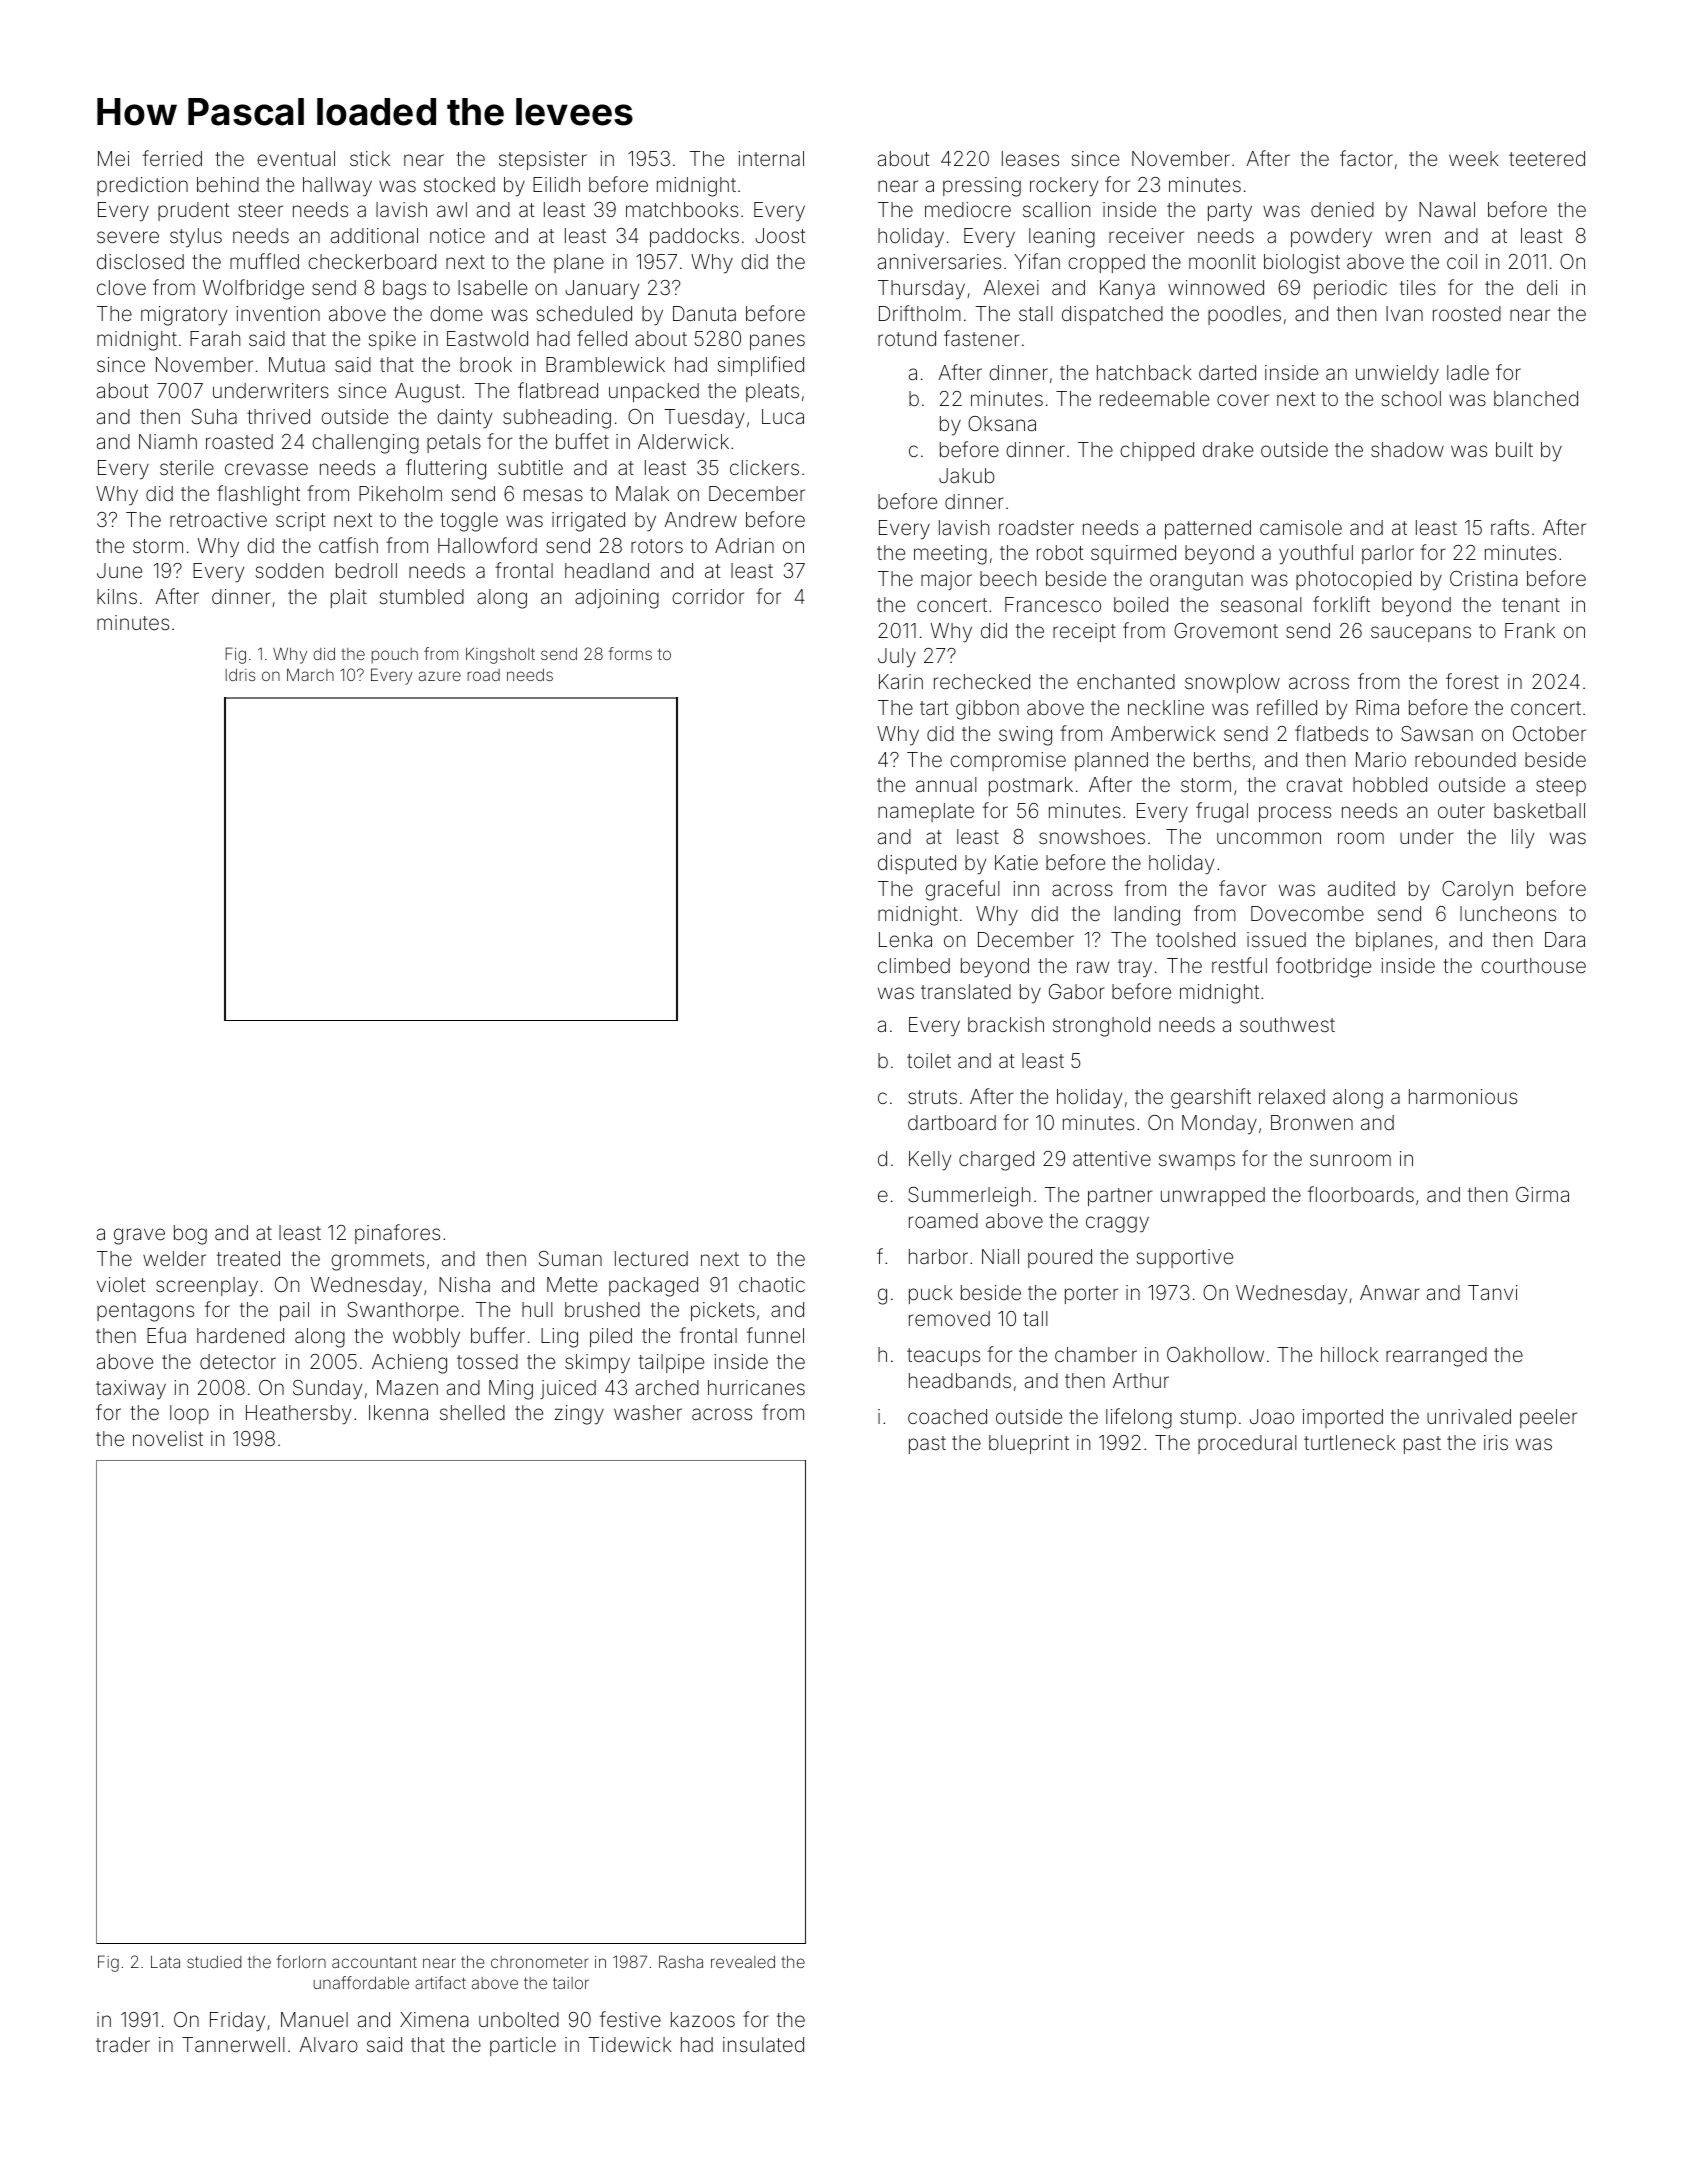 The width and height of the document is (1683, 2178). I want to click on trader, so click(123, 2044).
